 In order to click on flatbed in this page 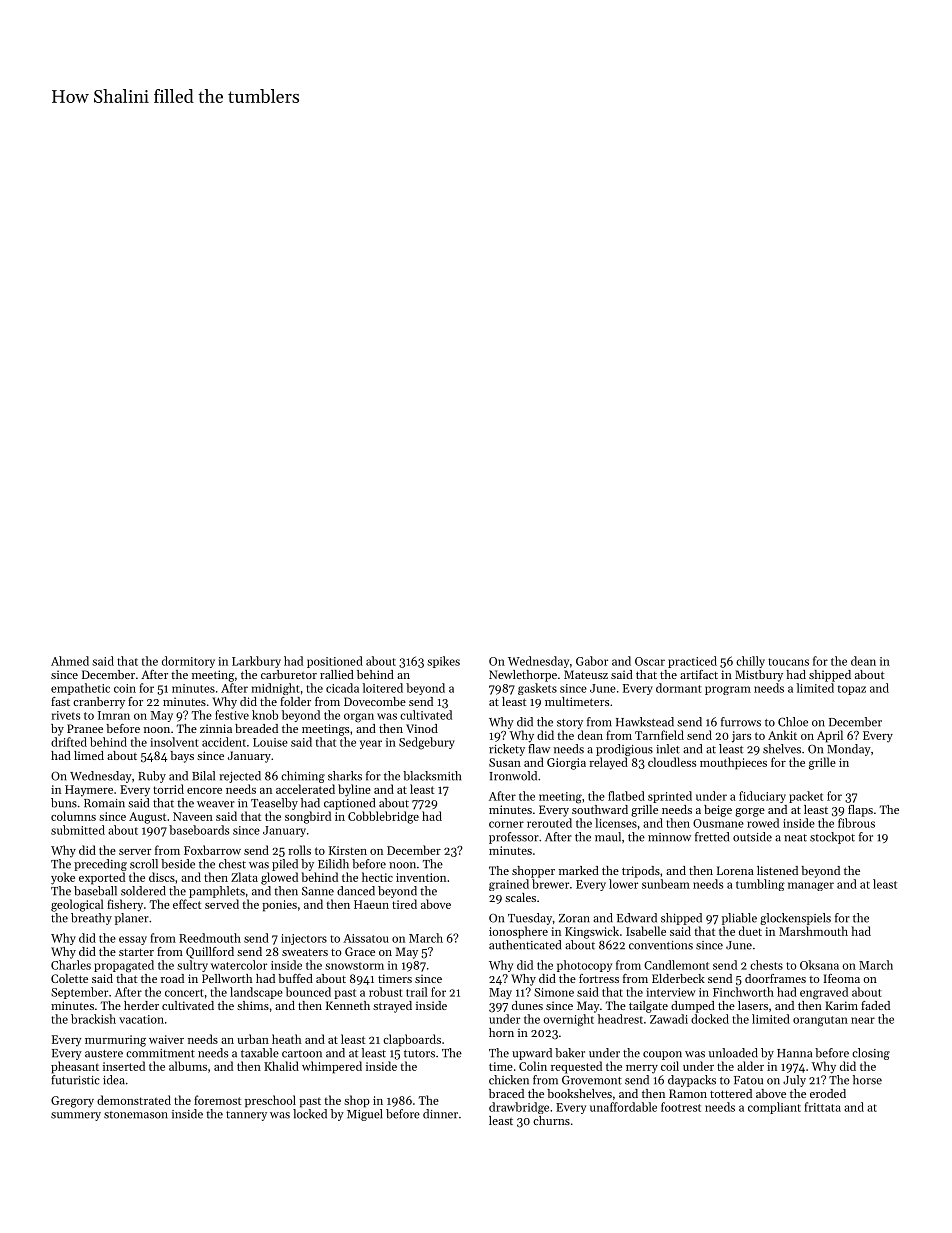, I will do `click(626, 796)`.
